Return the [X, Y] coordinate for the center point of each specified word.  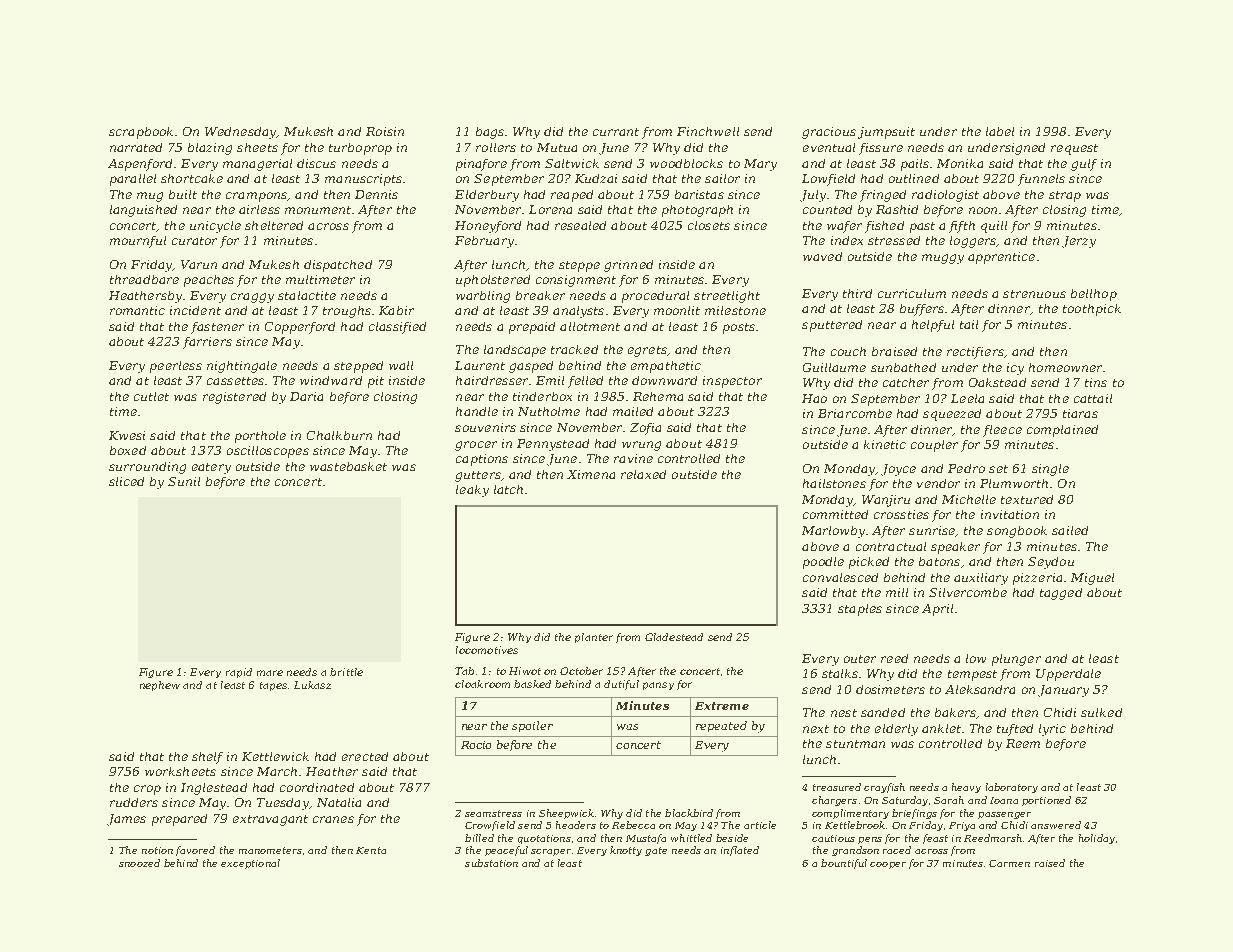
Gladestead [674, 637]
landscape [515, 351]
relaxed [643, 474]
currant [616, 132]
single [1050, 470]
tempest [972, 675]
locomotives [487, 650]
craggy [252, 298]
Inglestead [214, 789]
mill [897, 592]
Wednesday [241, 133]
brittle [346, 672]
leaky [472, 491]
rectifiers [975, 353]
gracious [829, 133]
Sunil [184, 481]
